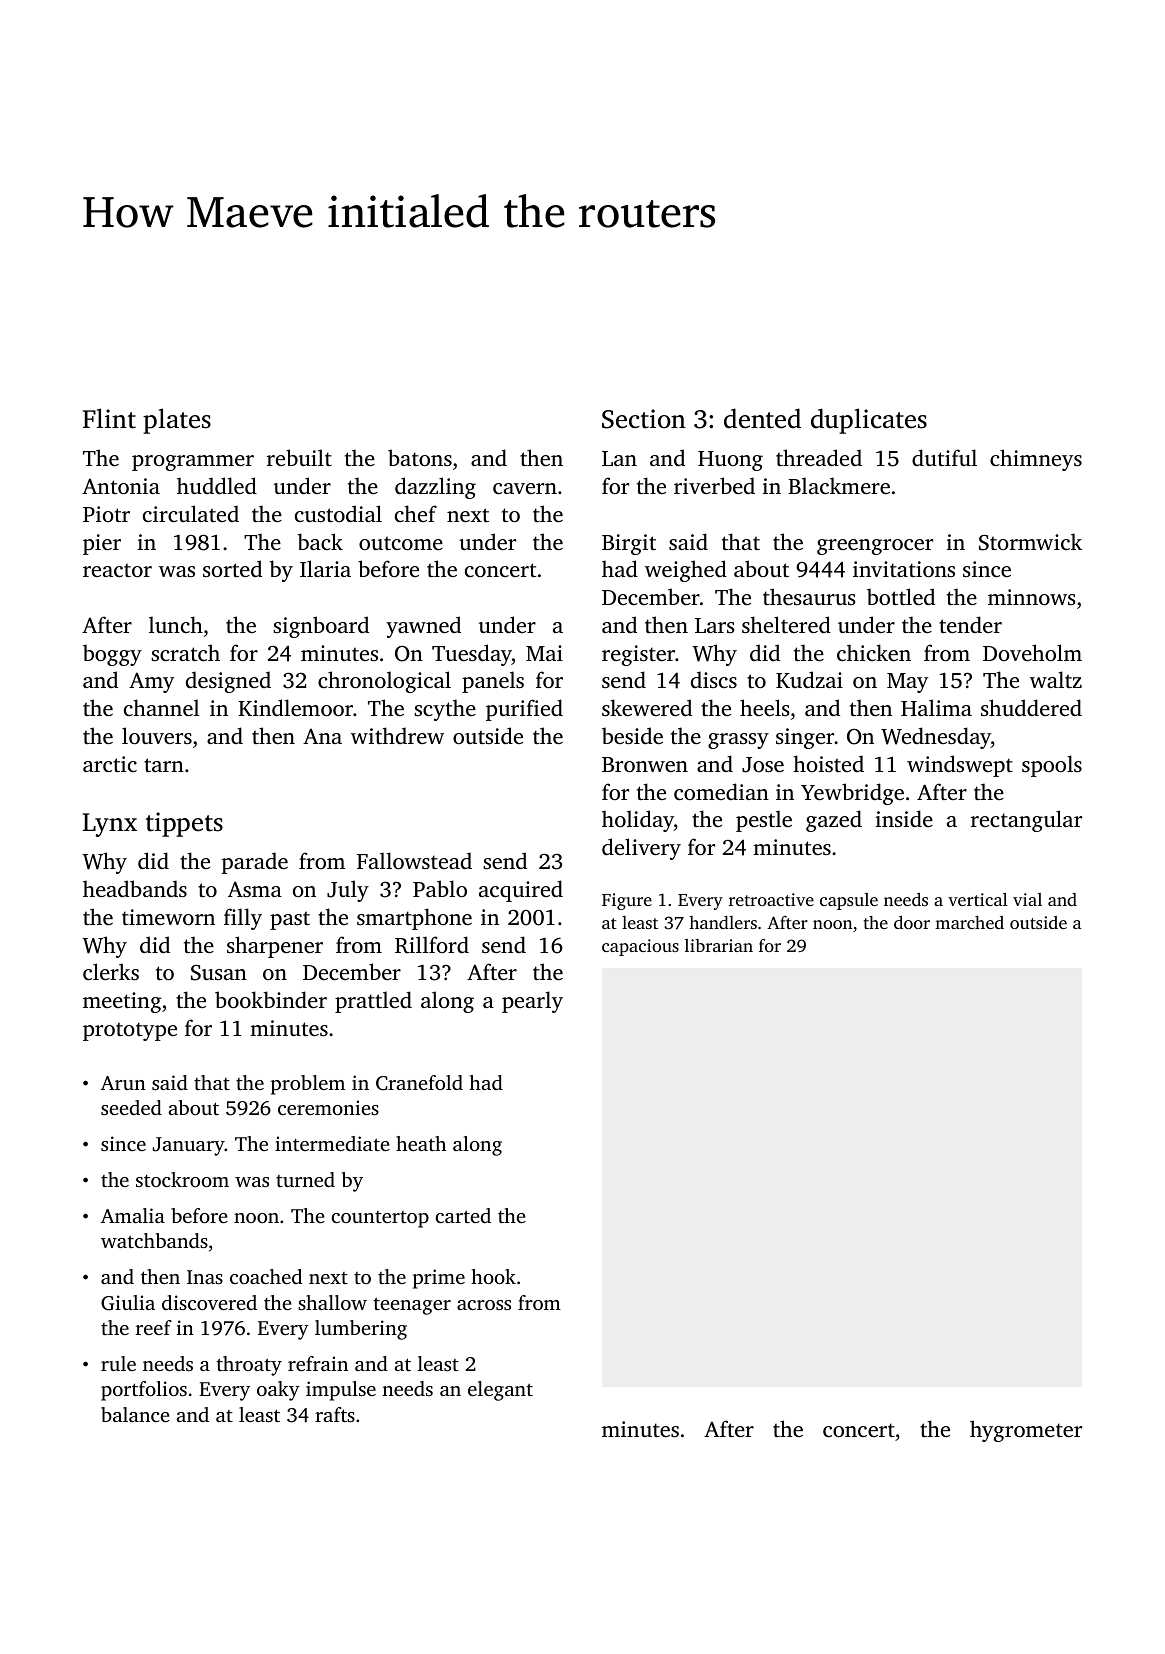 The image size is (1165, 1654). Describe the element at coordinates (232, 568) in the screenshot. I see `sorted` at that location.
